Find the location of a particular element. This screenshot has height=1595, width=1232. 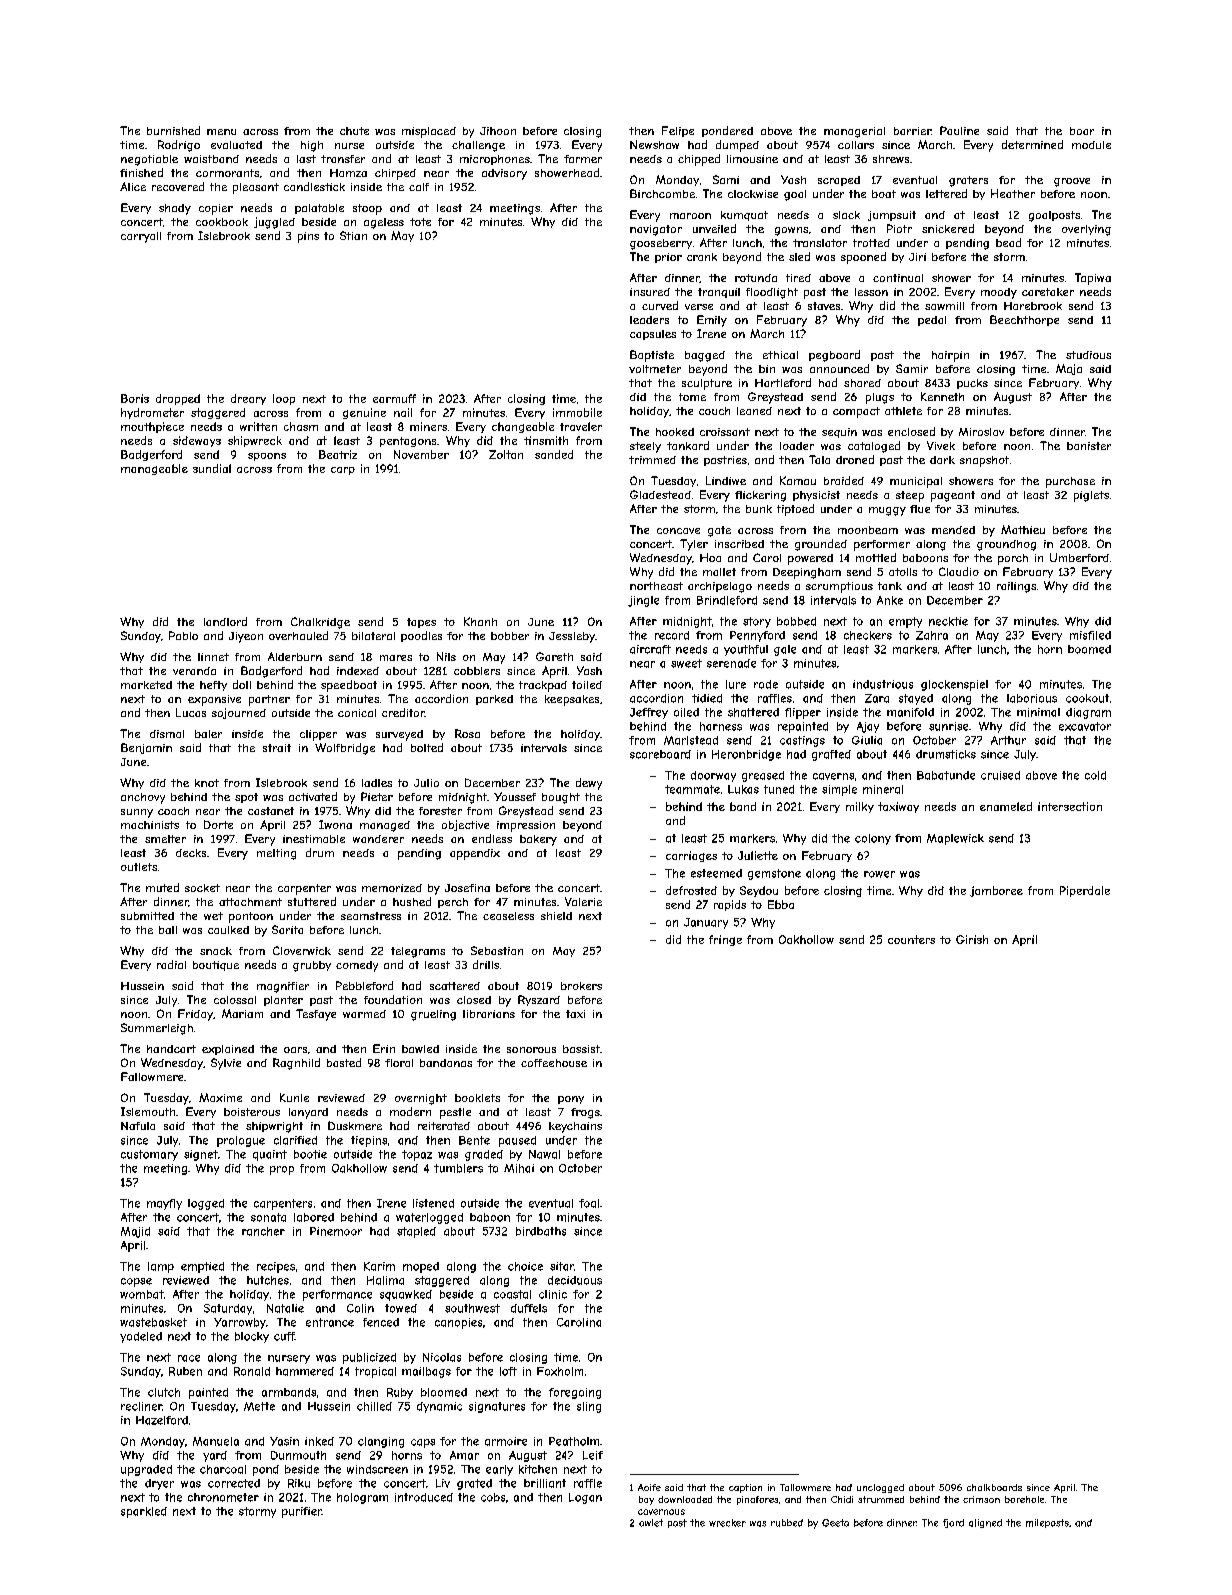

Girish is located at coordinates (972, 939).
